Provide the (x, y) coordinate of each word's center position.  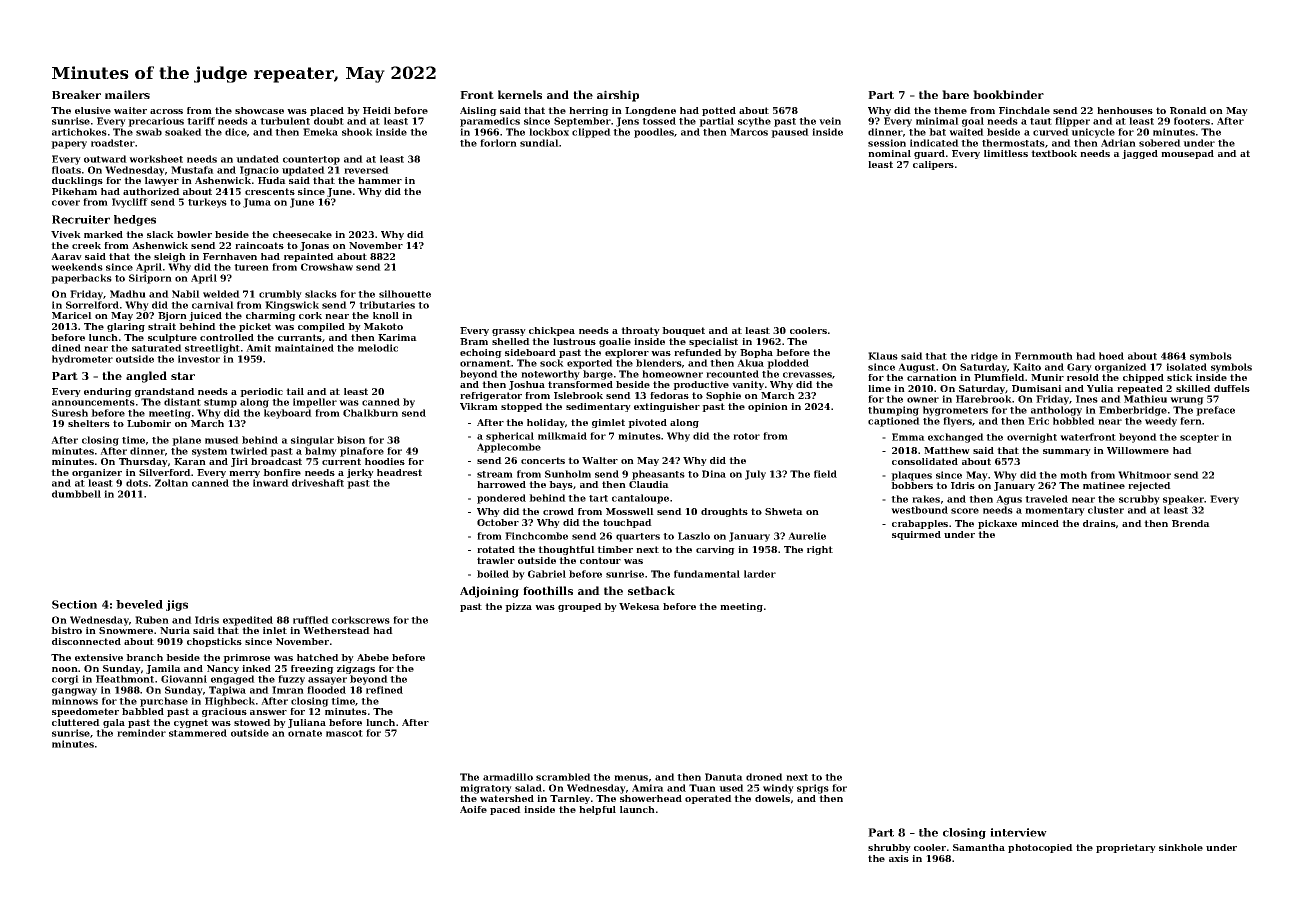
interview (1018, 832)
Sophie (723, 396)
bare (955, 94)
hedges (135, 220)
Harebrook (984, 399)
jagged (1140, 154)
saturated (157, 348)
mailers (127, 94)
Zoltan (171, 483)
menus (631, 778)
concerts (543, 460)
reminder (141, 733)
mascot (344, 733)
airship (618, 96)
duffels (1232, 388)
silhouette (405, 294)
